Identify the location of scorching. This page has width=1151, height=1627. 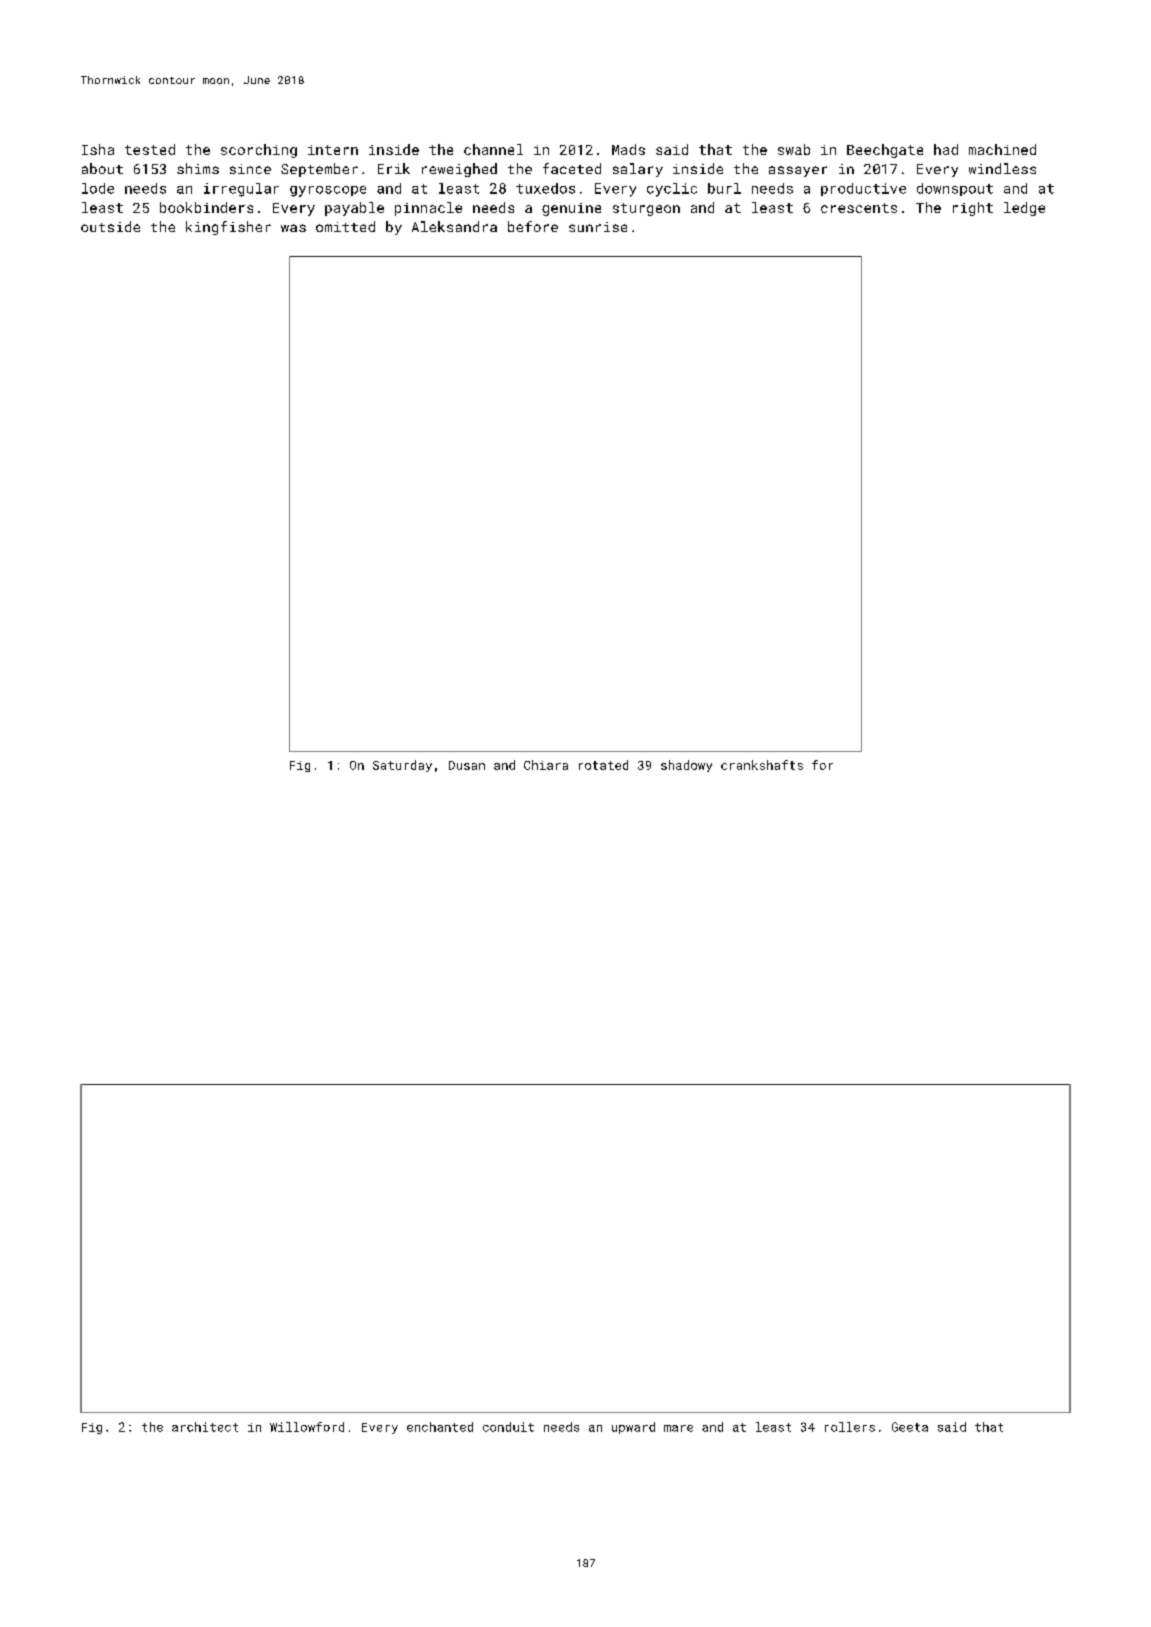
(259, 151).
